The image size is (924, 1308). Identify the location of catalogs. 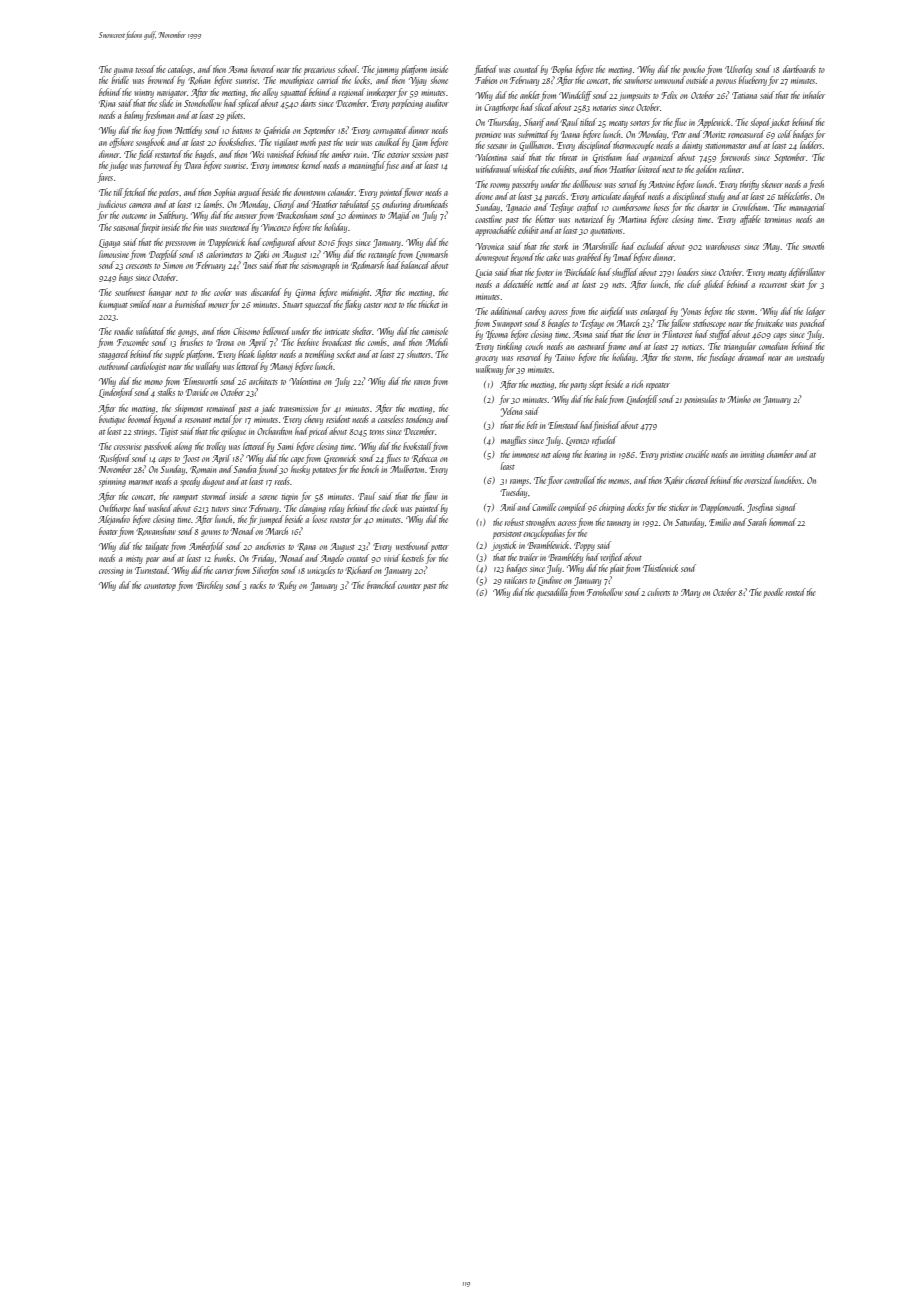
(180, 70).
